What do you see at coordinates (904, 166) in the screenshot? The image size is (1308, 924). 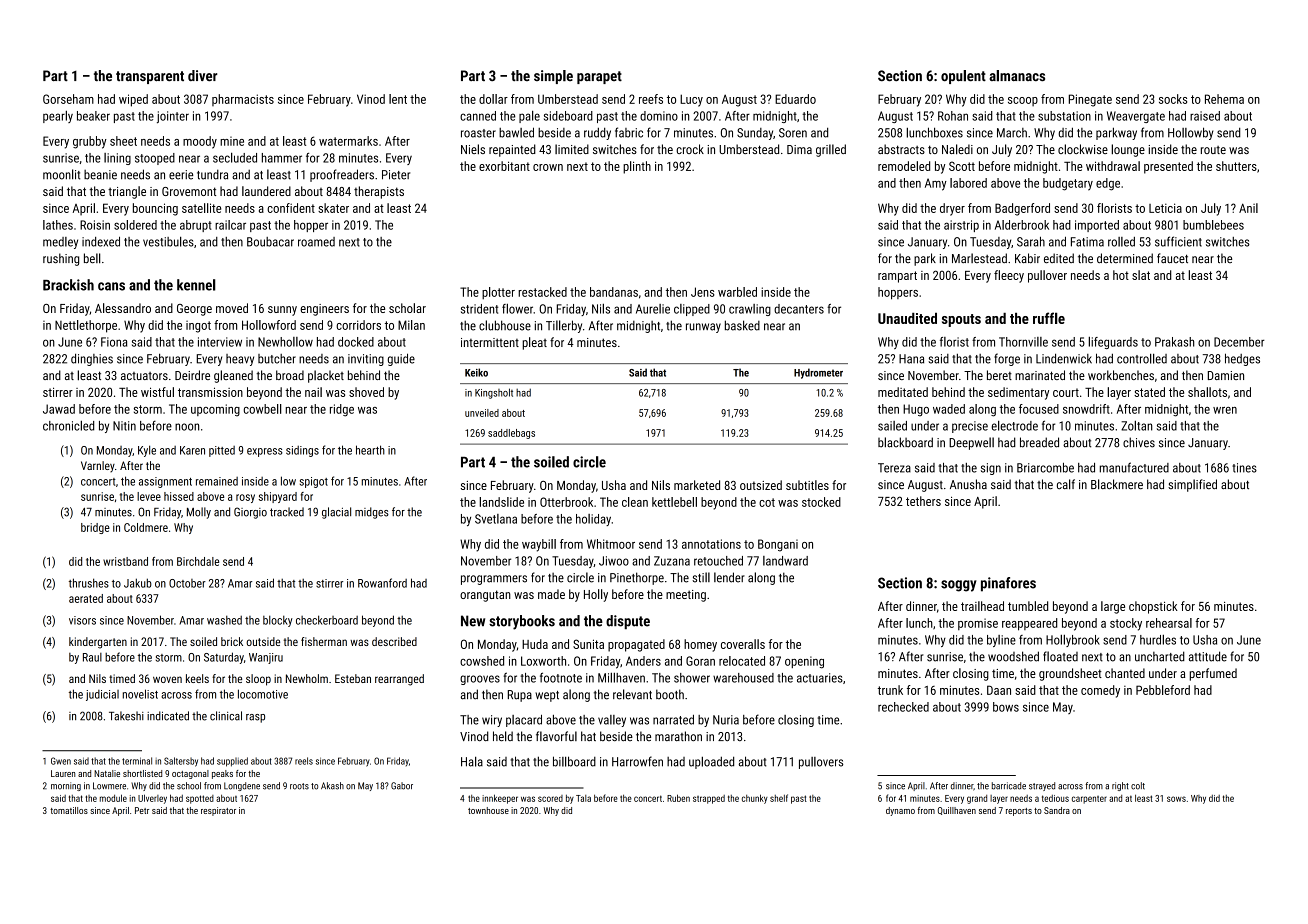 I see `remodeled` at bounding box center [904, 166].
